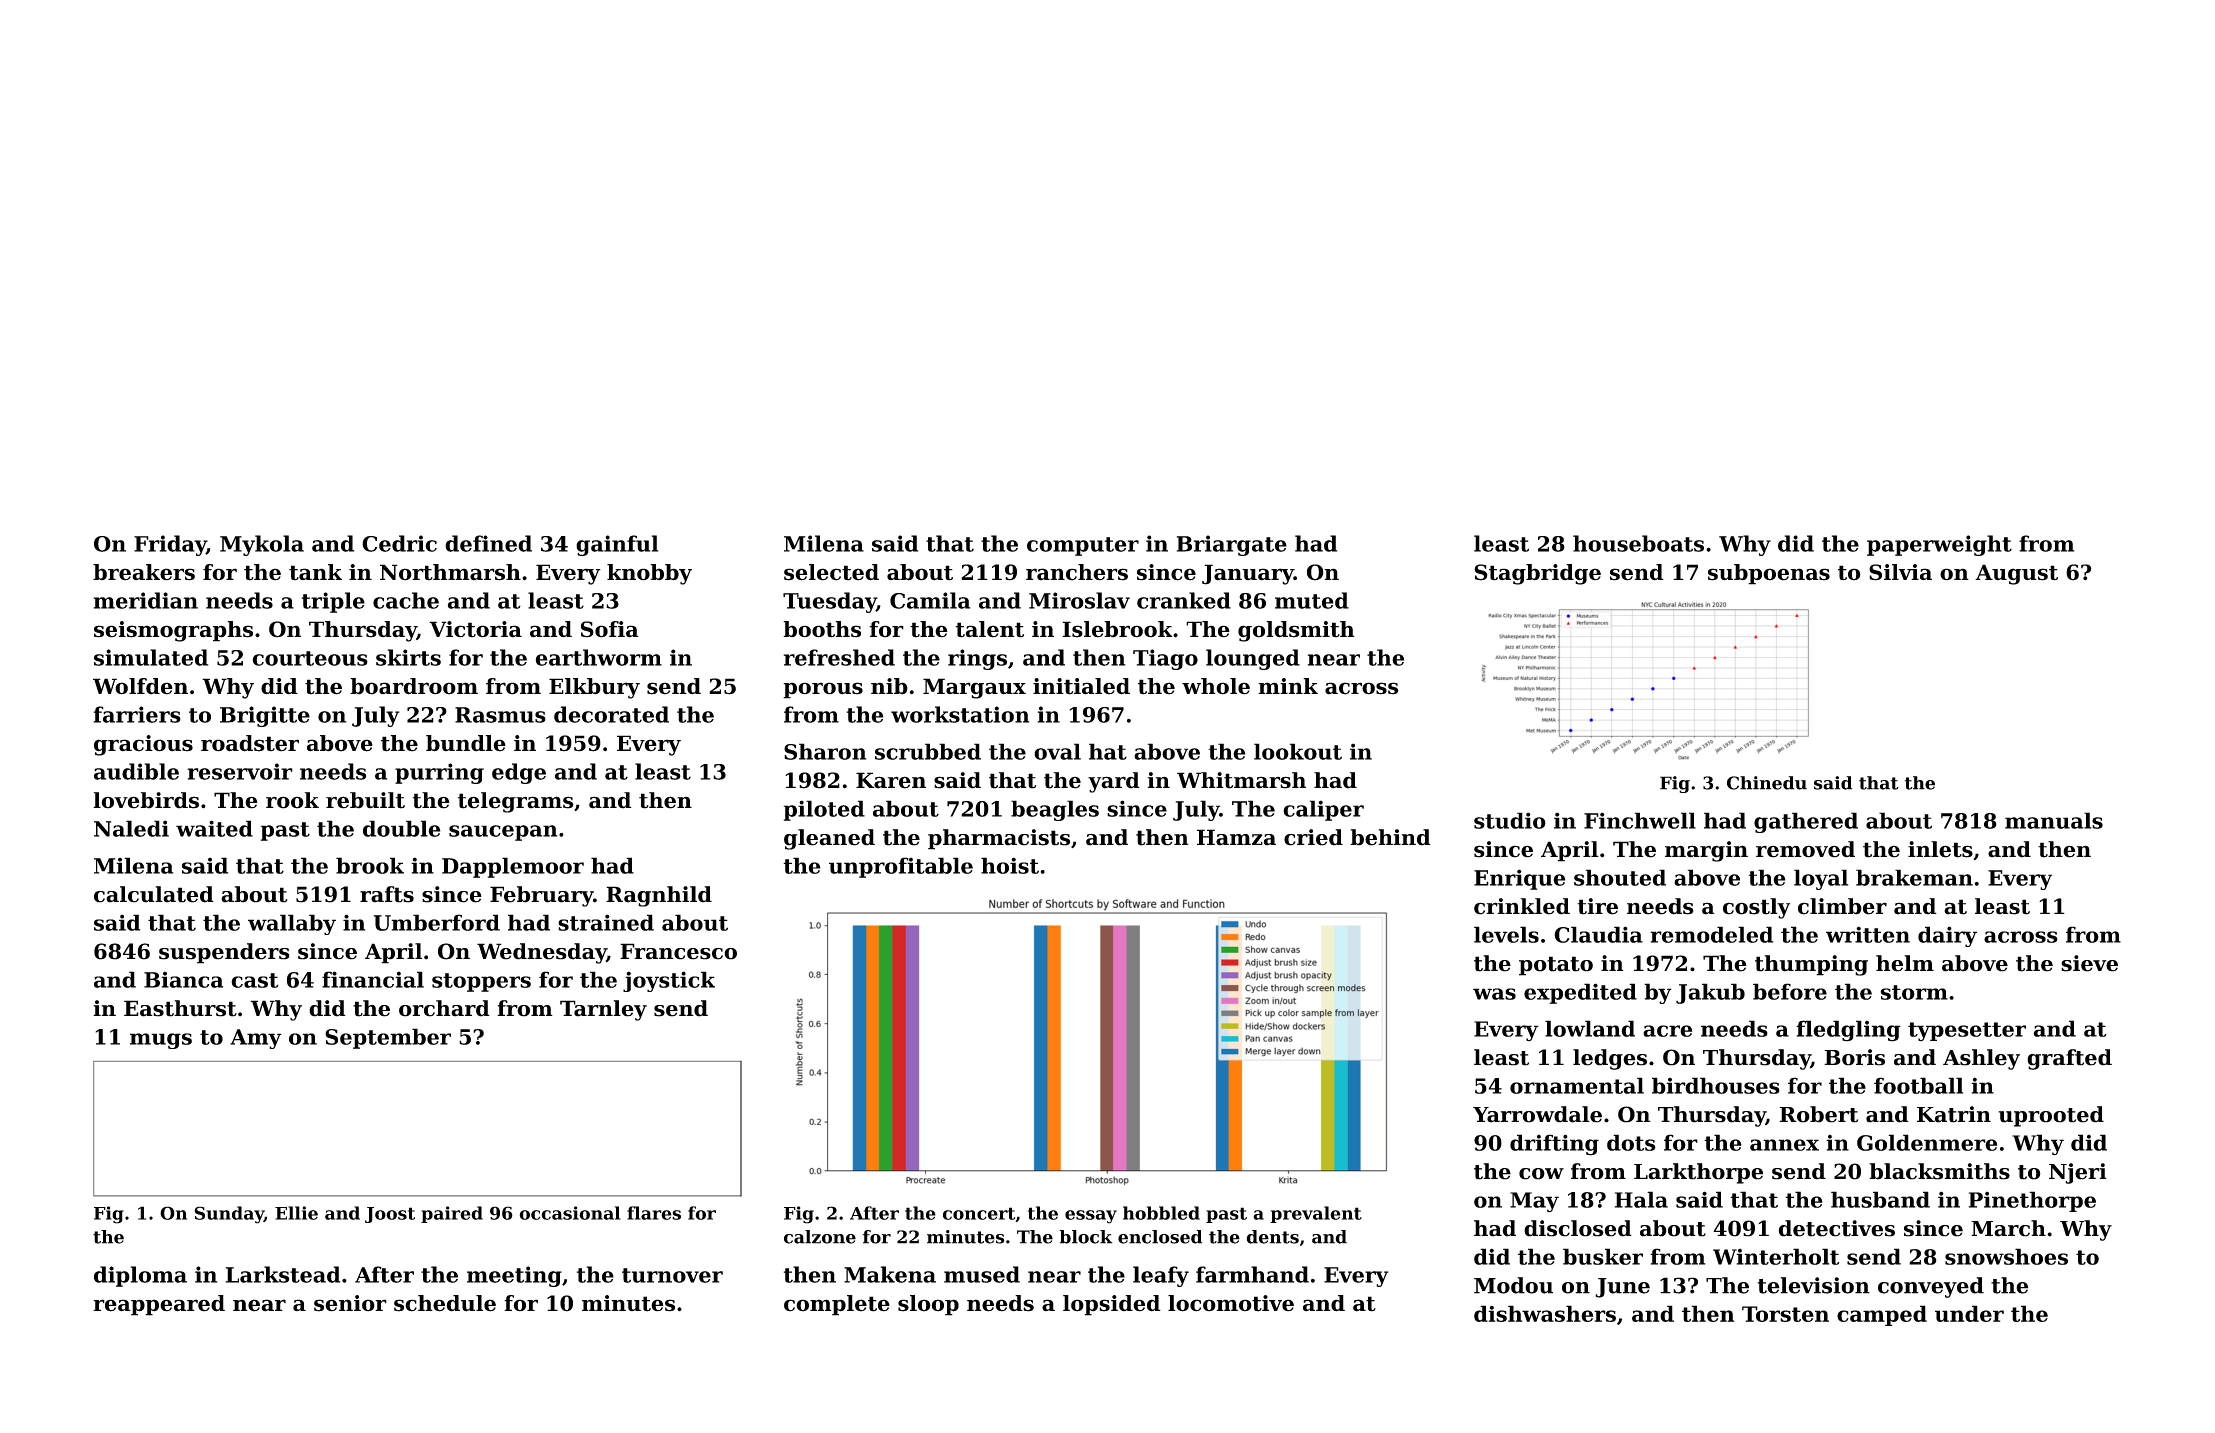 This screenshot has width=2215, height=1433. What do you see at coordinates (140, 1276) in the screenshot?
I see `diploma` at bounding box center [140, 1276].
